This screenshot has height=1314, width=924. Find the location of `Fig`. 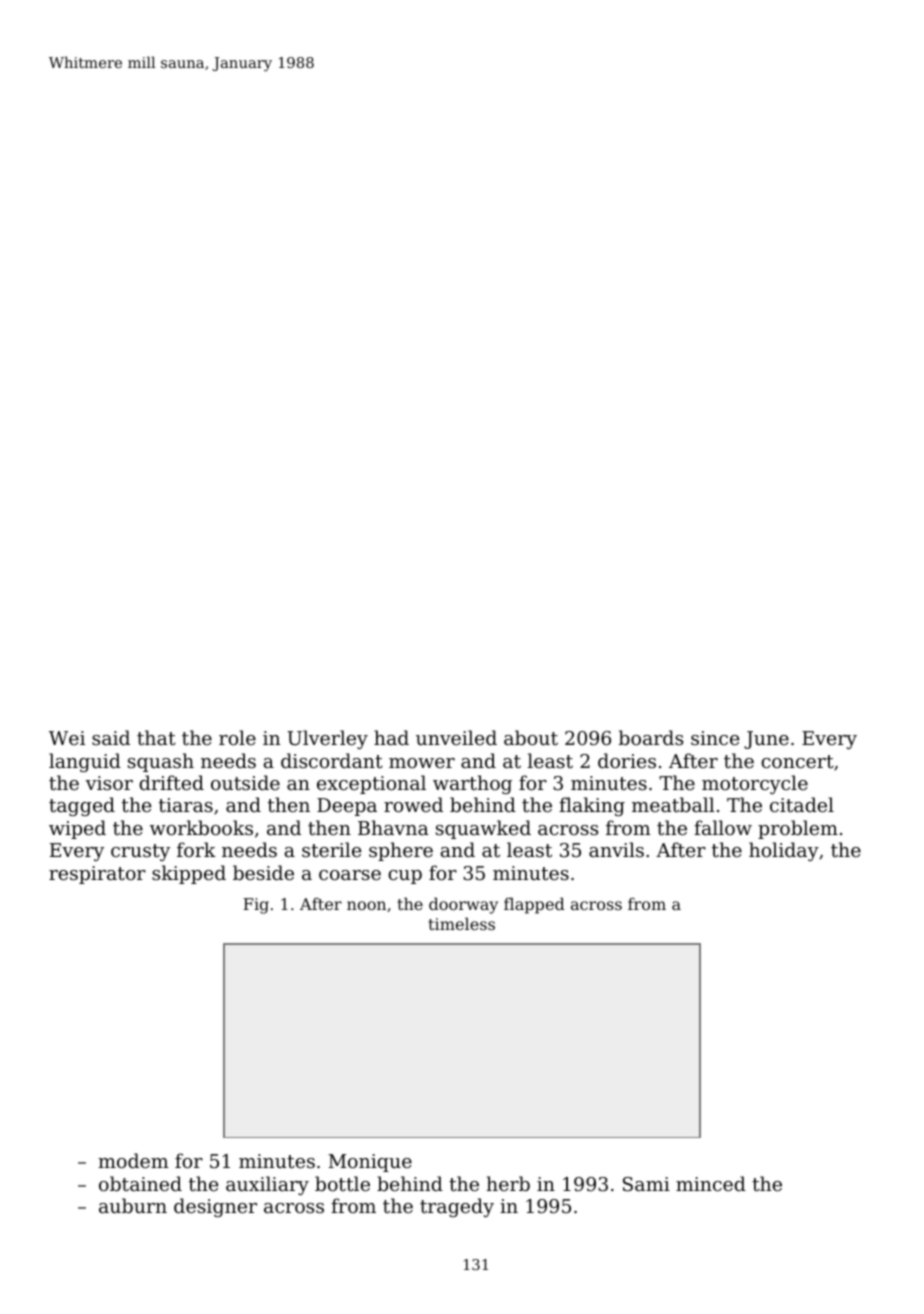

Fig is located at coordinates (256, 906).
